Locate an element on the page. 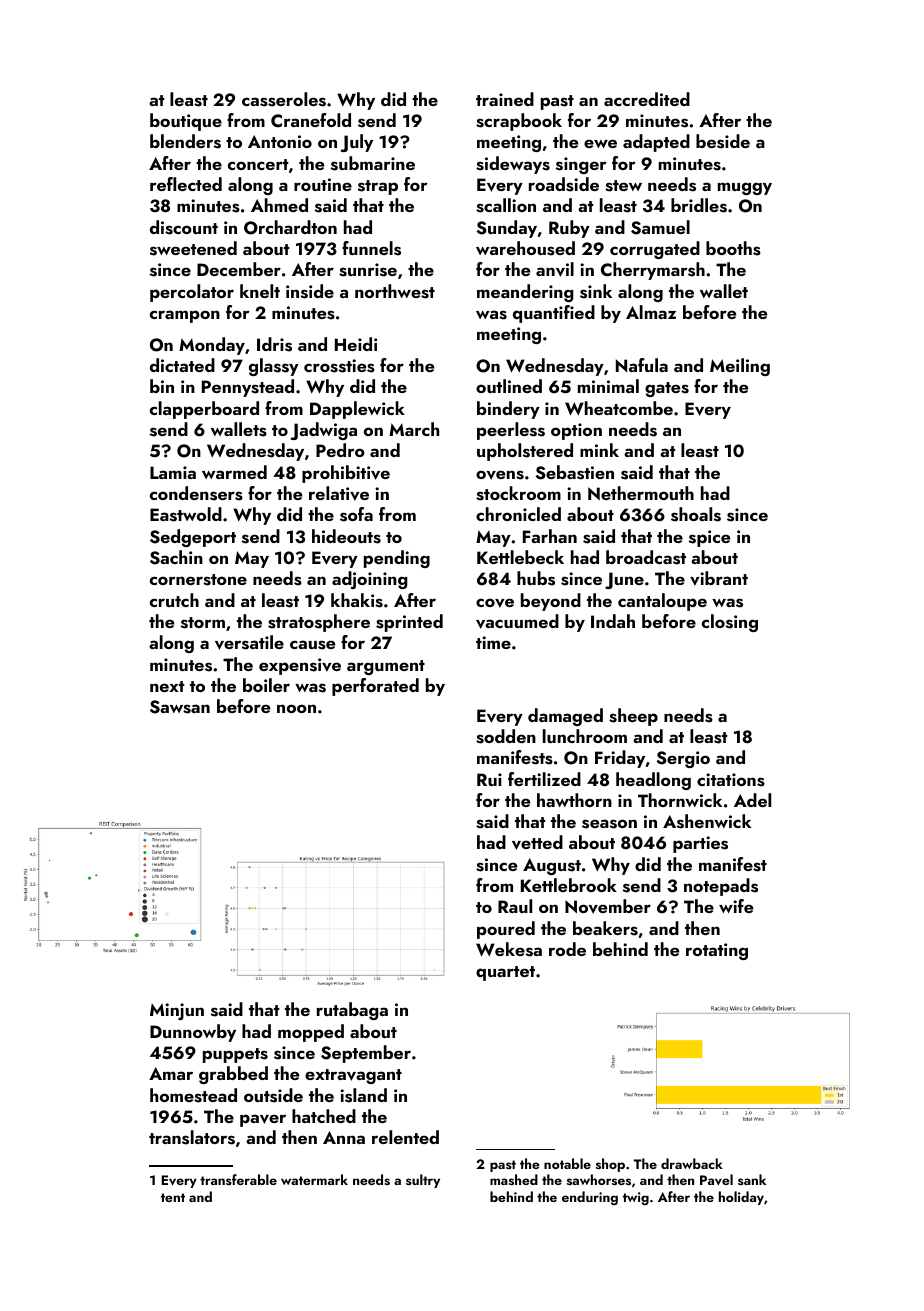  Dunnowby is located at coordinates (193, 1033).
